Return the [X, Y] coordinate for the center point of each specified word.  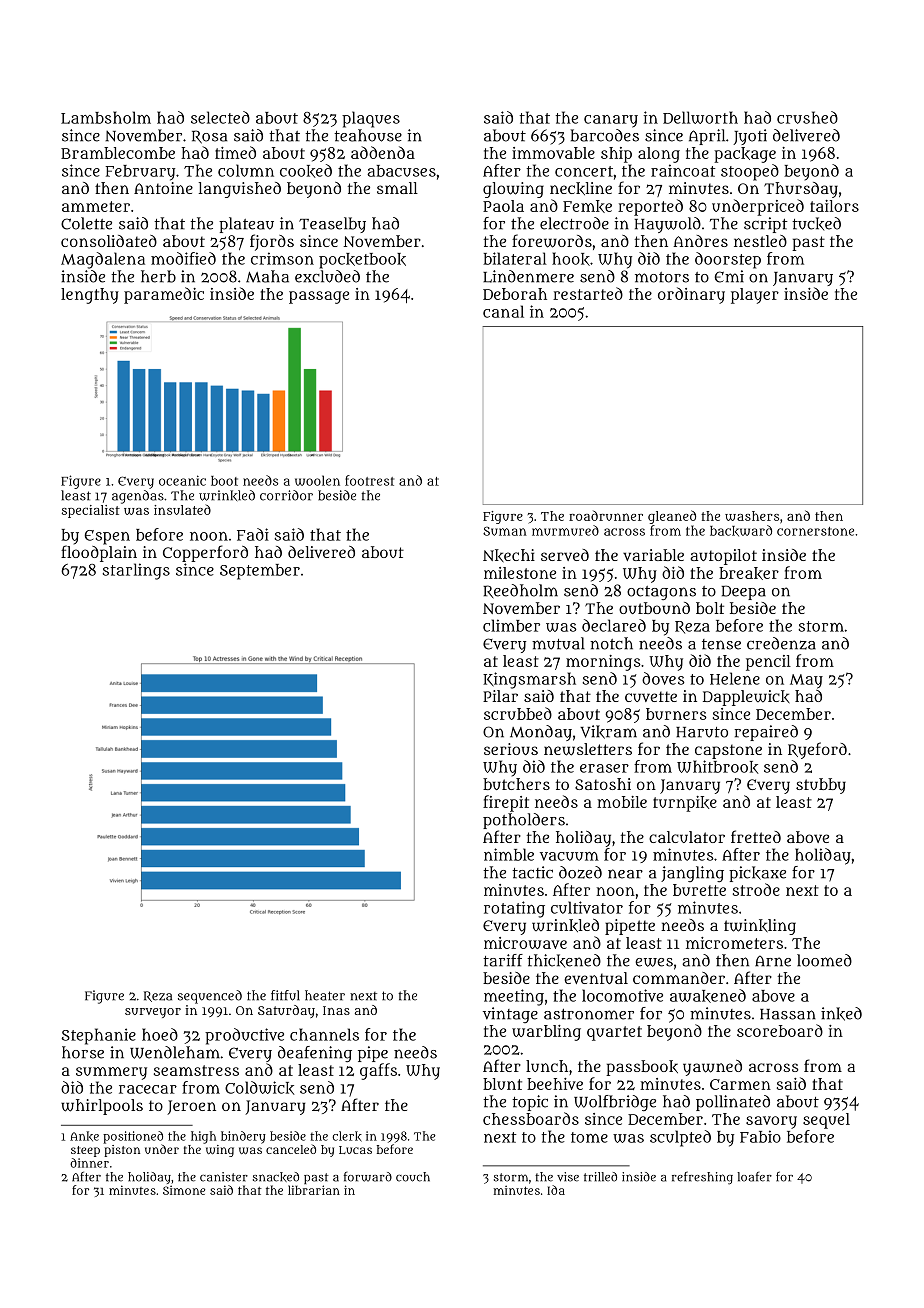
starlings [136, 571]
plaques [371, 119]
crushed [807, 117]
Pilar [500, 696]
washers [752, 516]
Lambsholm [106, 117]
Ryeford [817, 750]
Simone [184, 1190]
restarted [588, 293]
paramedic [164, 295]
